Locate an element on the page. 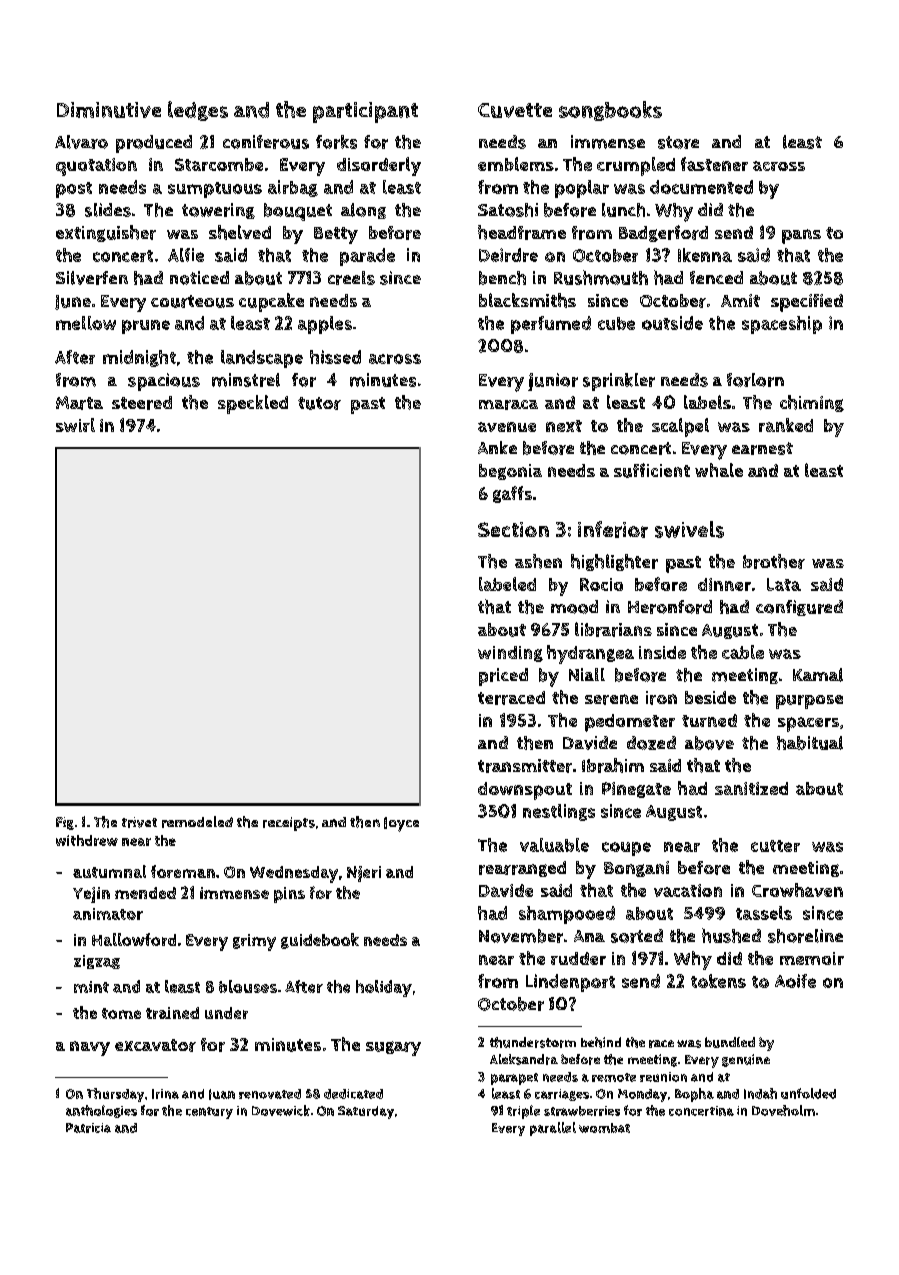 Image resolution: width=899 pixels, height=1275 pixels. valuable is located at coordinates (554, 845).
